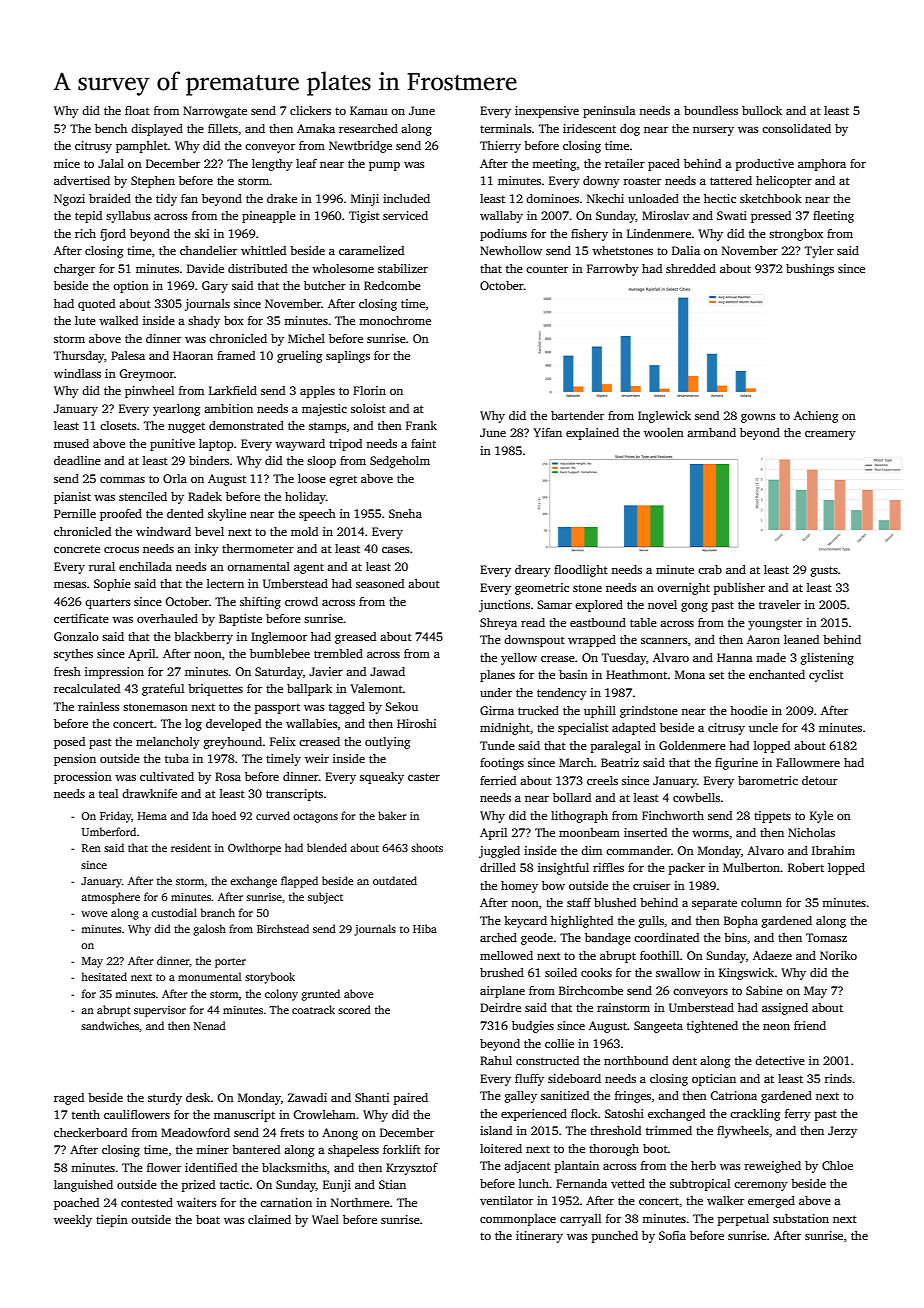 Image resolution: width=924 pixels, height=1308 pixels. What do you see at coordinates (348, 357) in the screenshot?
I see `saplings` at bounding box center [348, 357].
